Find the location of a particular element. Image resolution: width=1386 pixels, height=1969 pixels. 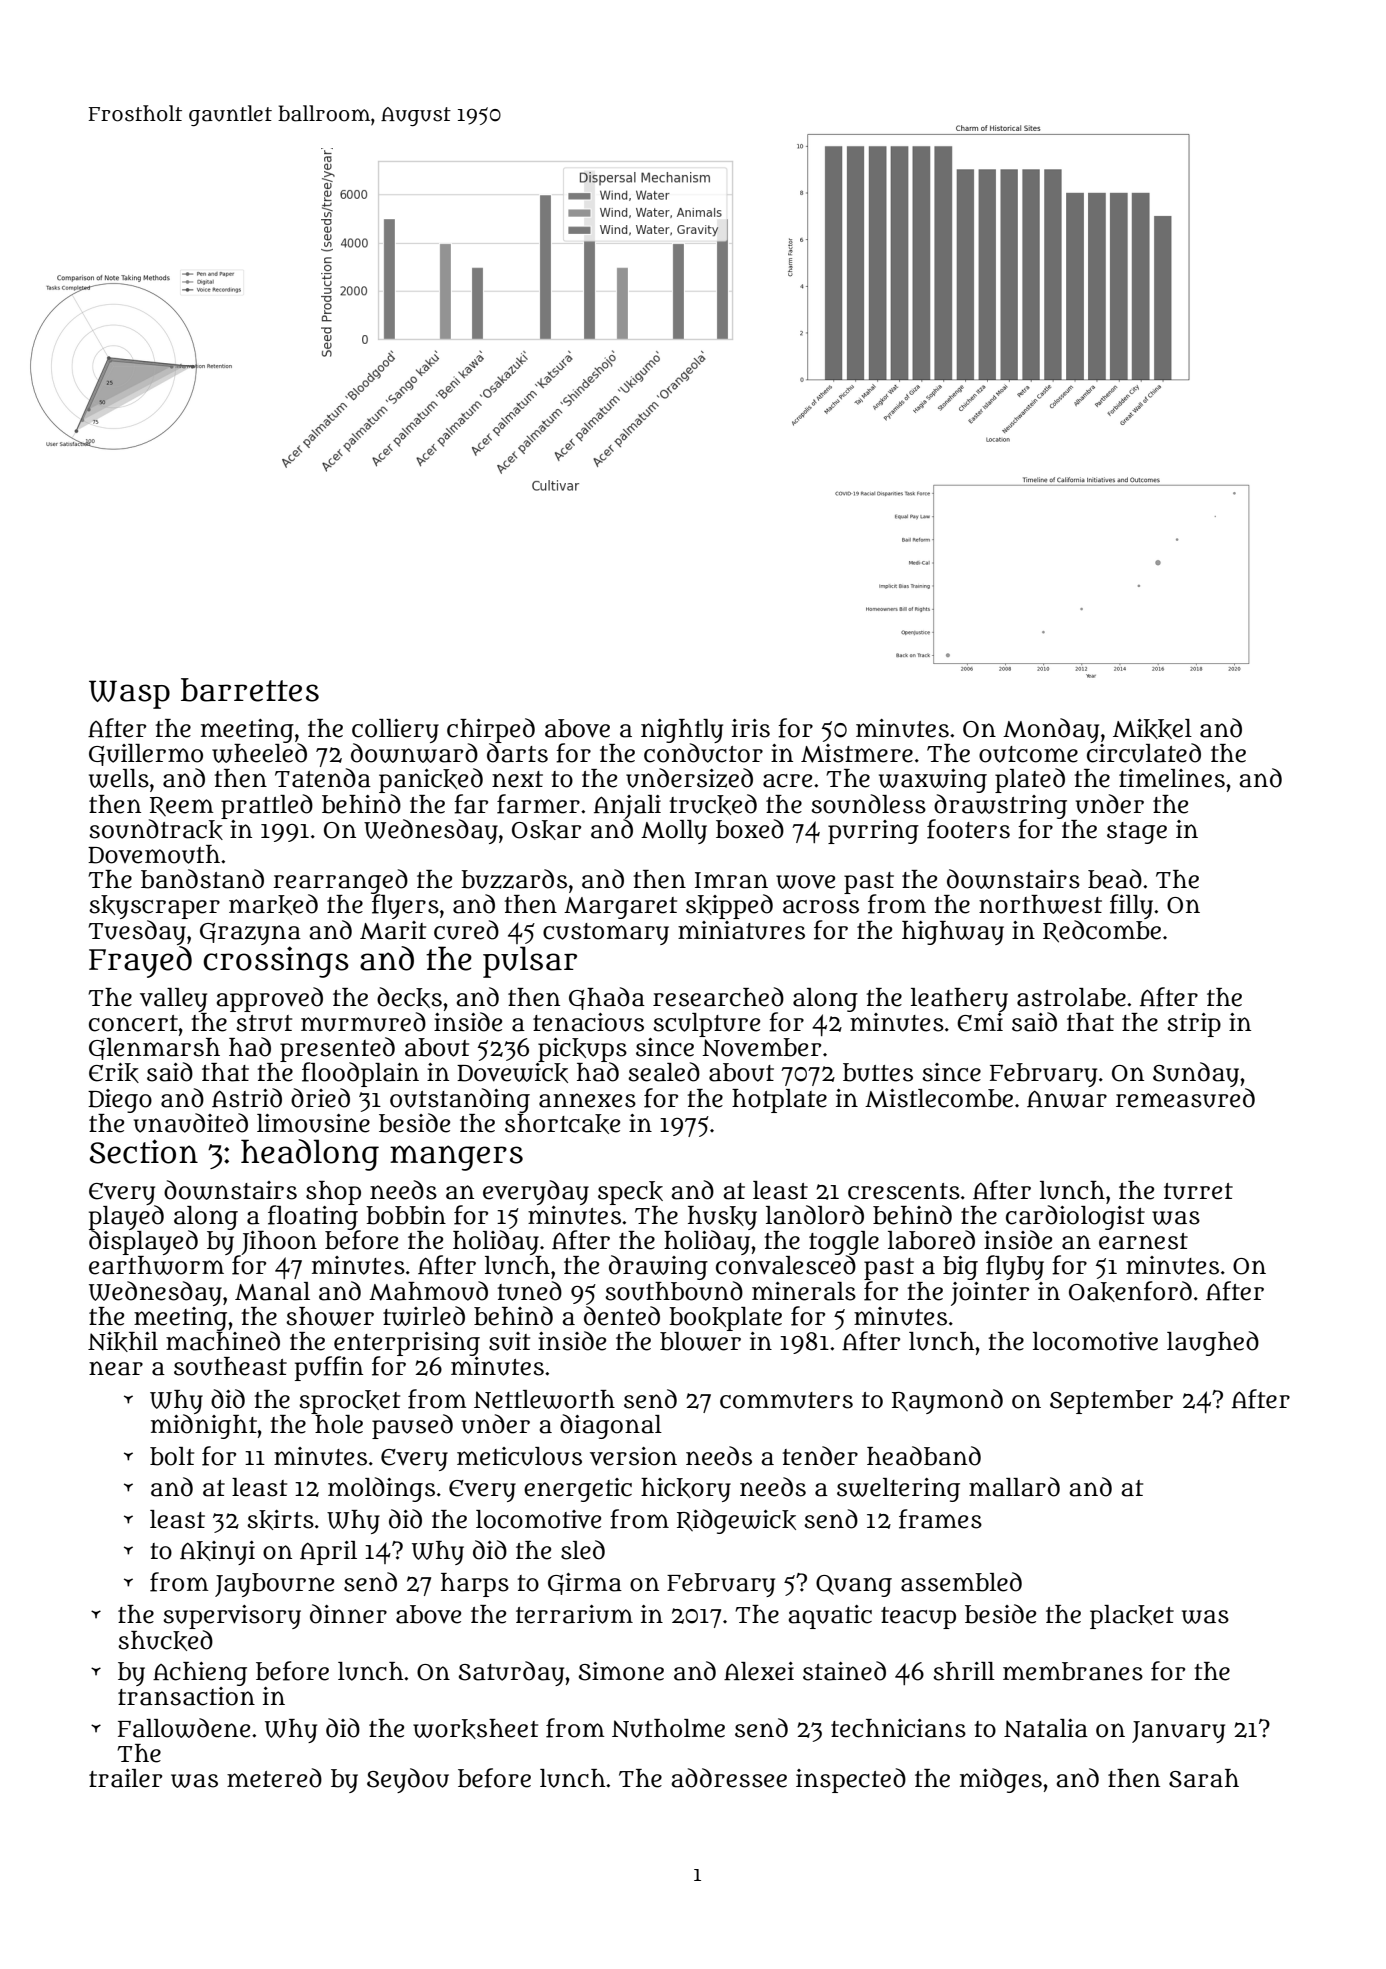

Emi is located at coordinates (980, 1022).
